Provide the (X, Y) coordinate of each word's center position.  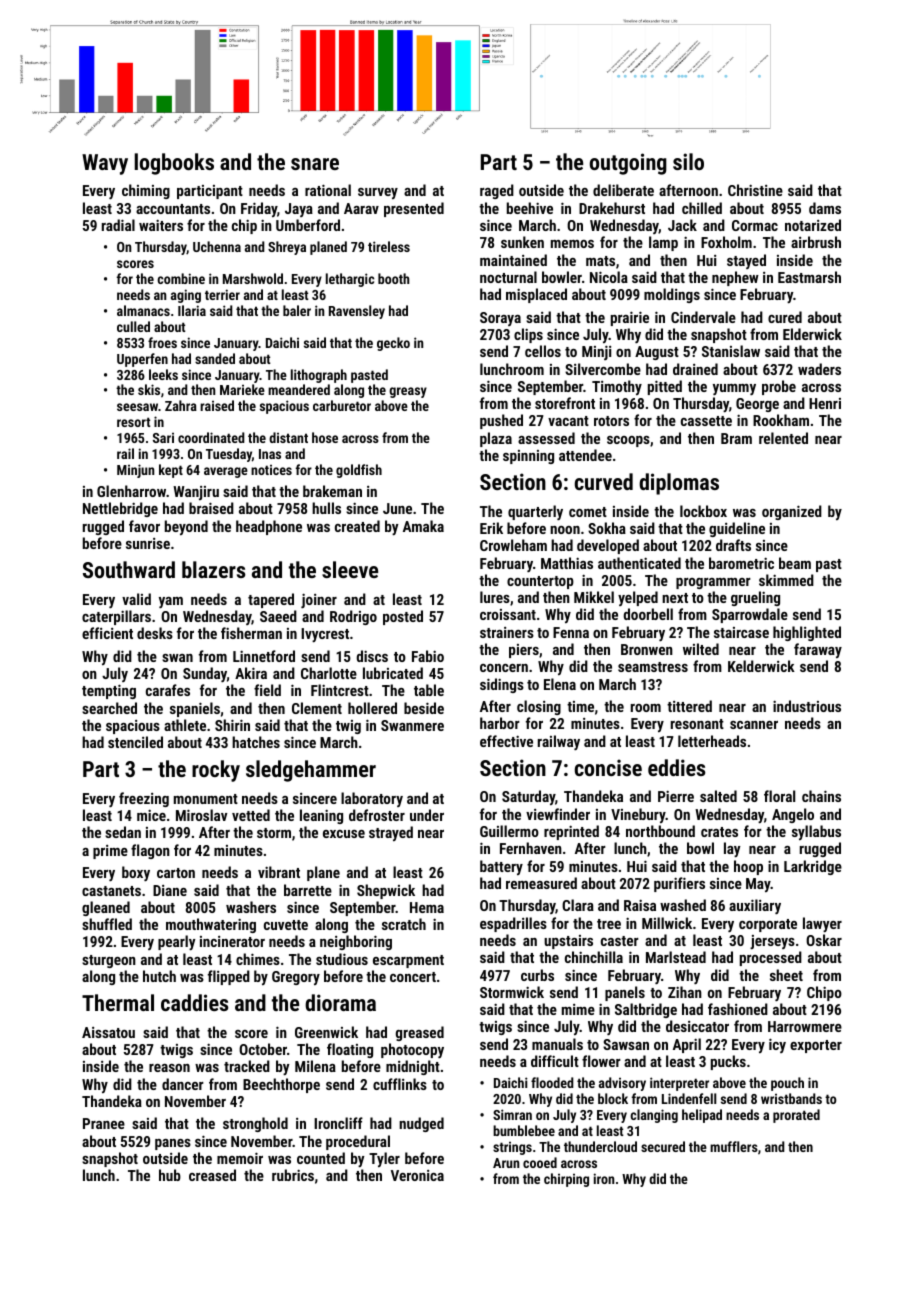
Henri (825, 403)
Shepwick (386, 891)
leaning (321, 816)
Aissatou (108, 1032)
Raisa (640, 905)
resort (133, 422)
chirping (566, 1180)
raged (497, 191)
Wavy (105, 164)
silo (688, 161)
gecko (393, 344)
